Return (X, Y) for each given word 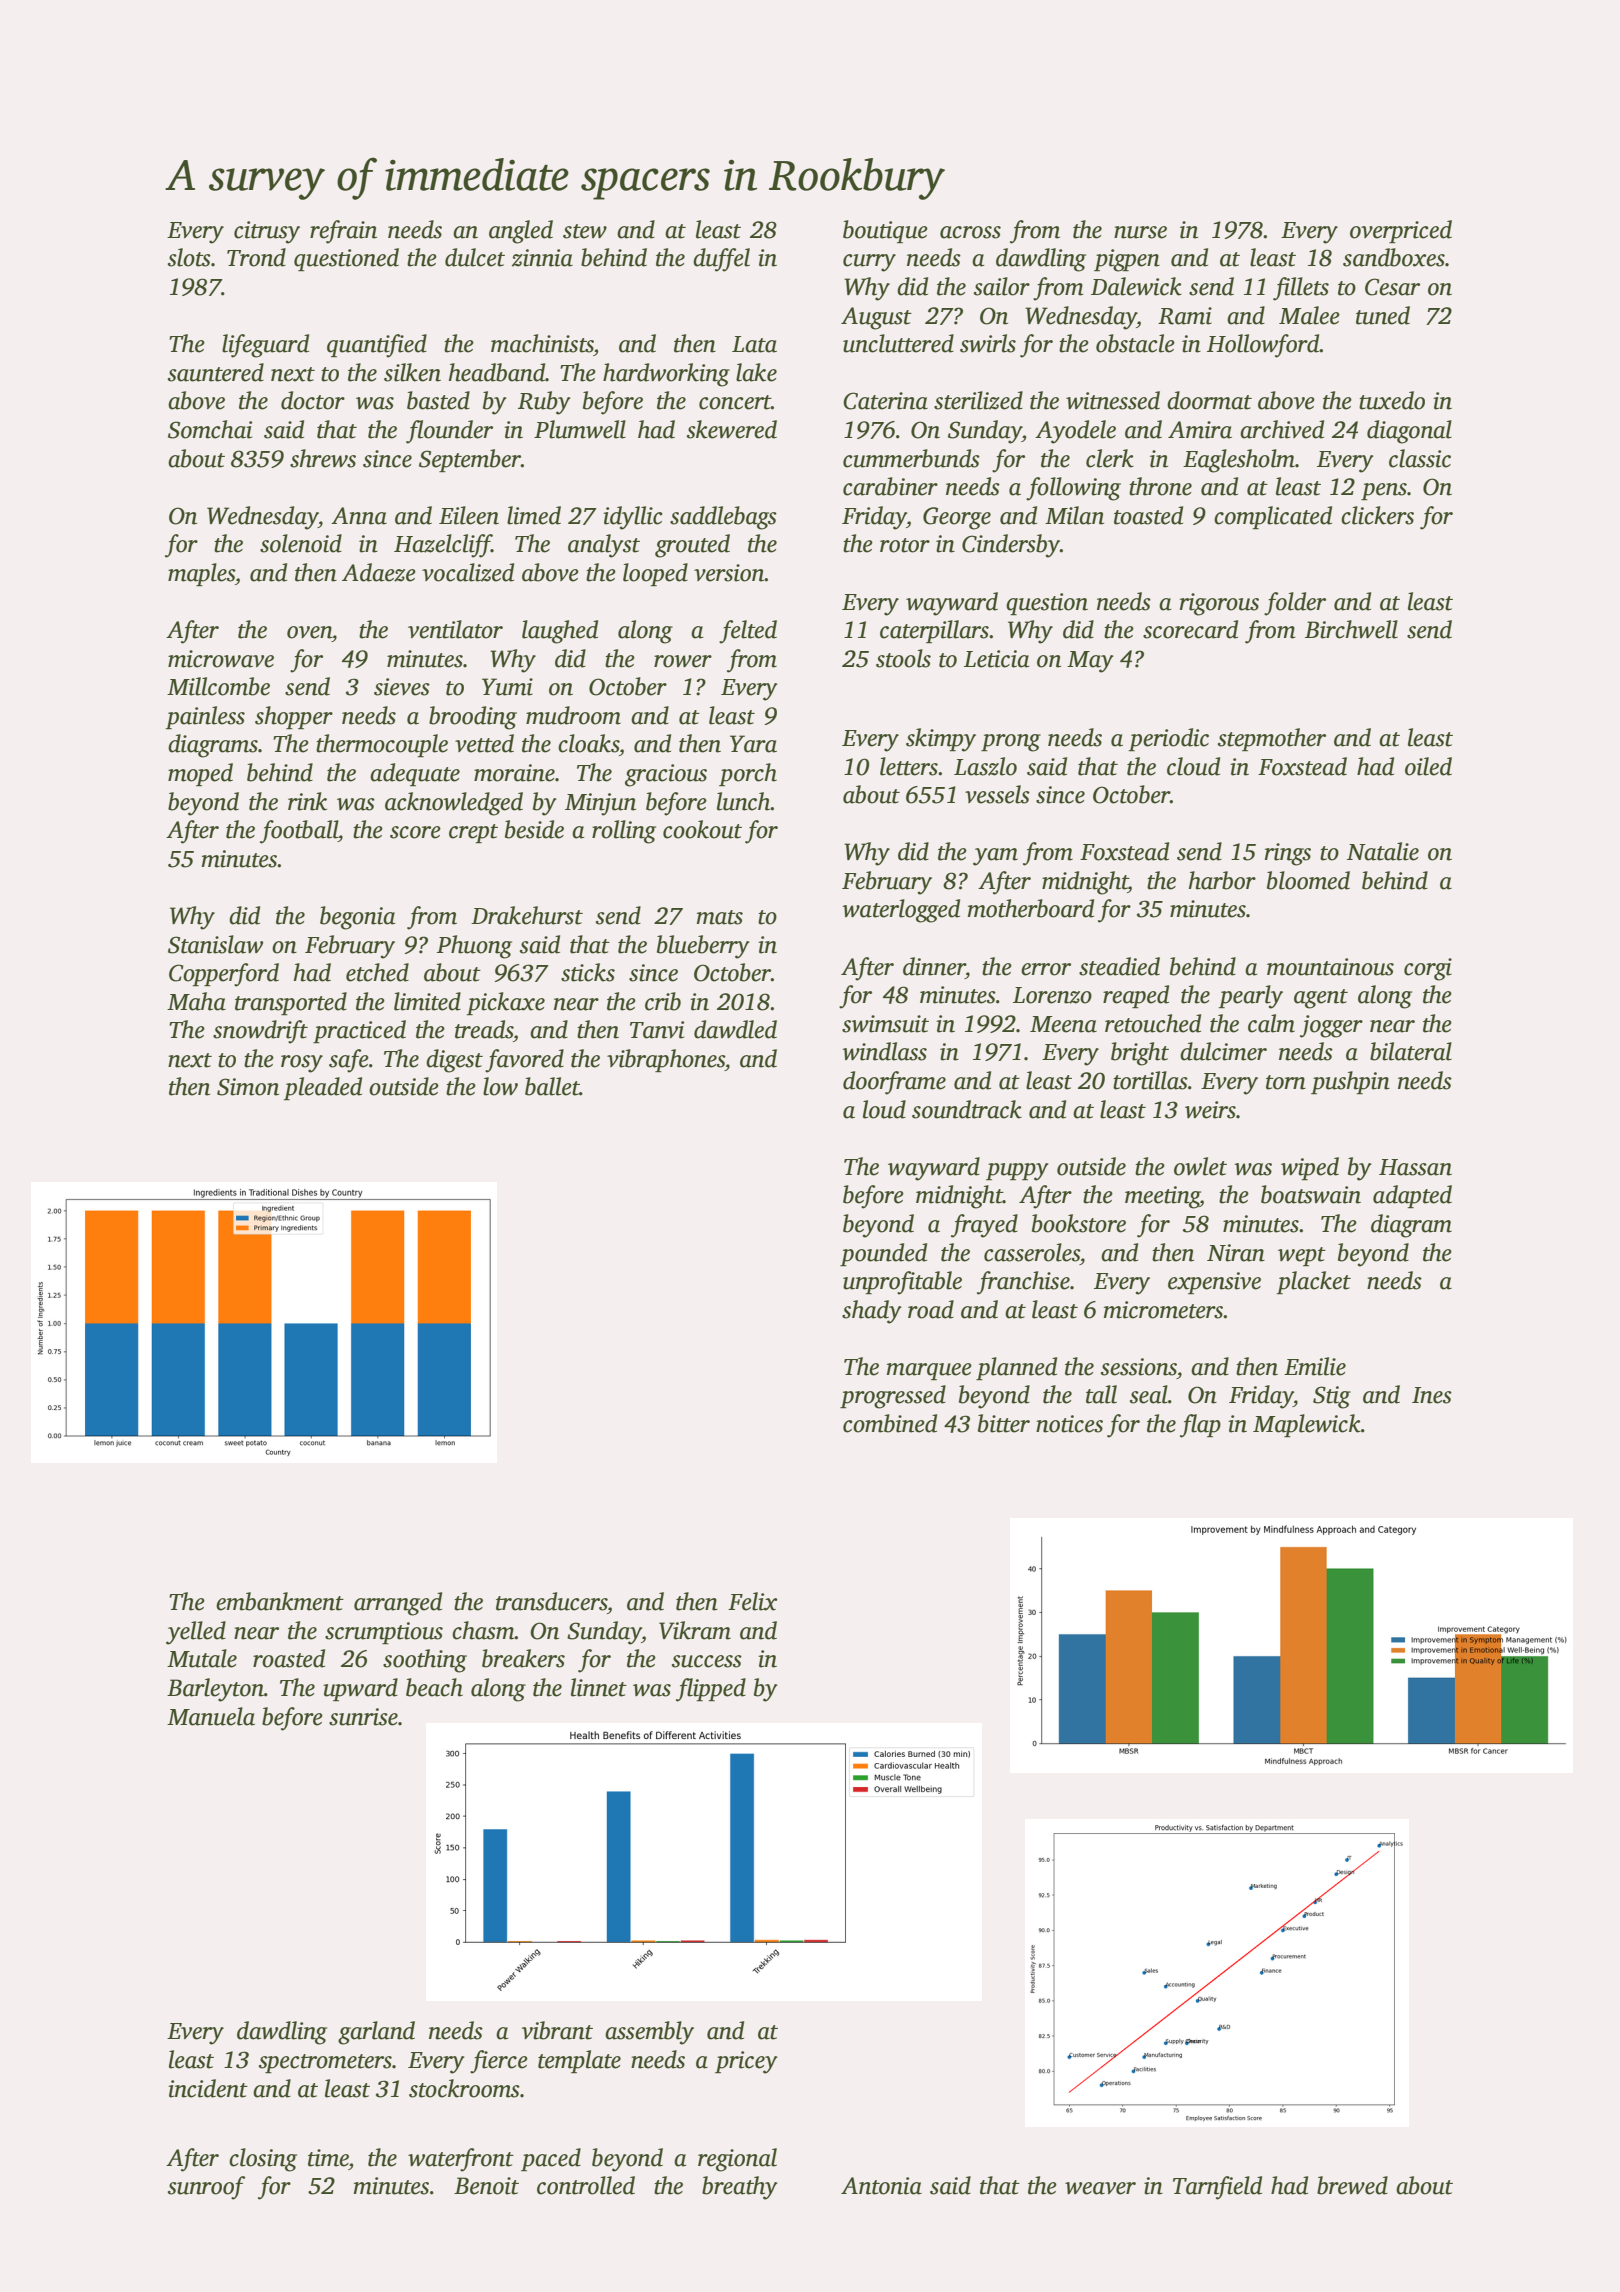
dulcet (475, 257)
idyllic (633, 518)
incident (208, 2088)
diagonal (1409, 432)
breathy (740, 2188)
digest (454, 1061)
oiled (1428, 766)
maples (201, 574)
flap (1200, 1426)
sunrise (363, 1717)
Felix (752, 1601)
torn (1286, 1082)
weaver (1100, 2188)
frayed (984, 1226)
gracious (666, 775)
